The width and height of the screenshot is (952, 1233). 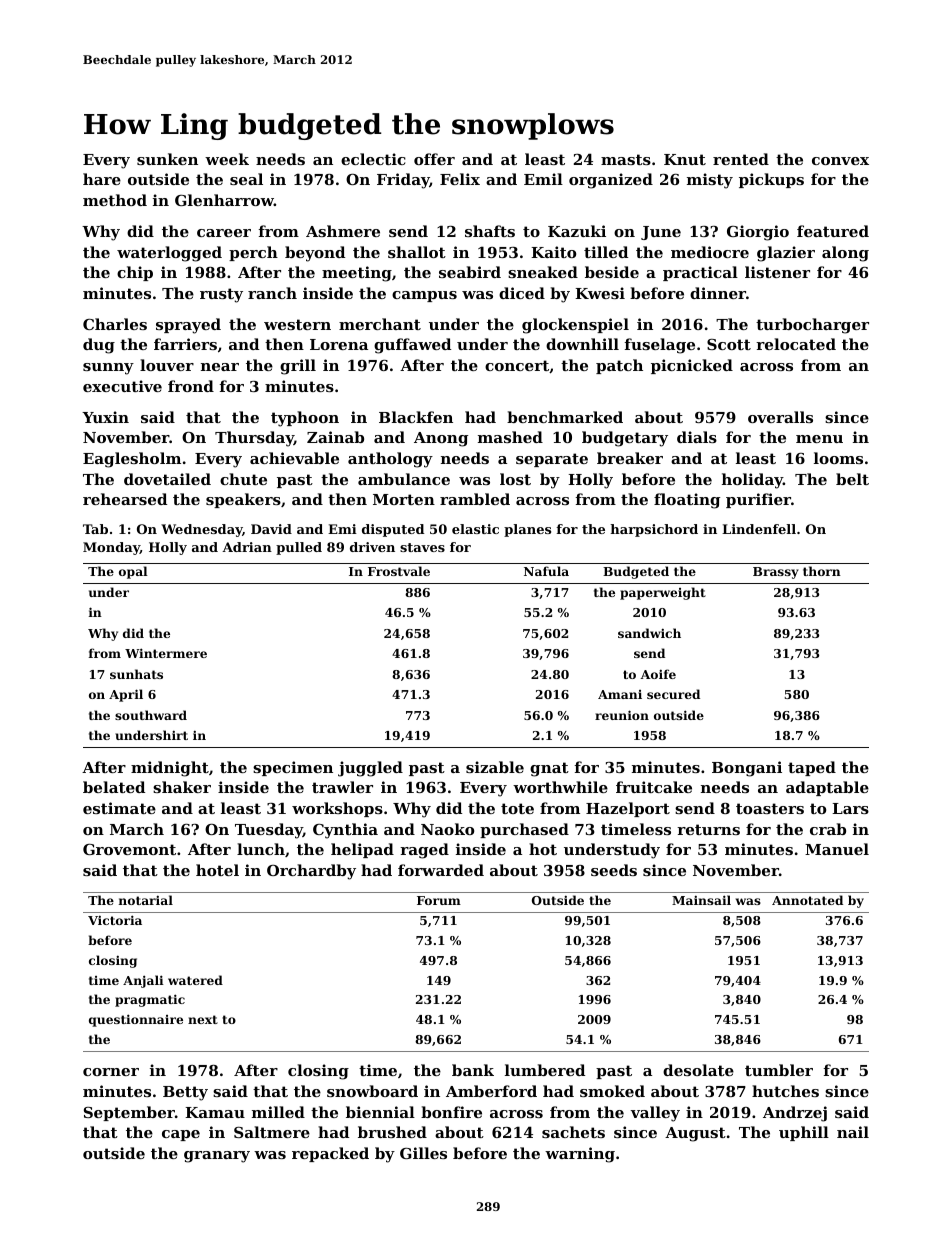 I want to click on sizable, so click(x=495, y=767).
